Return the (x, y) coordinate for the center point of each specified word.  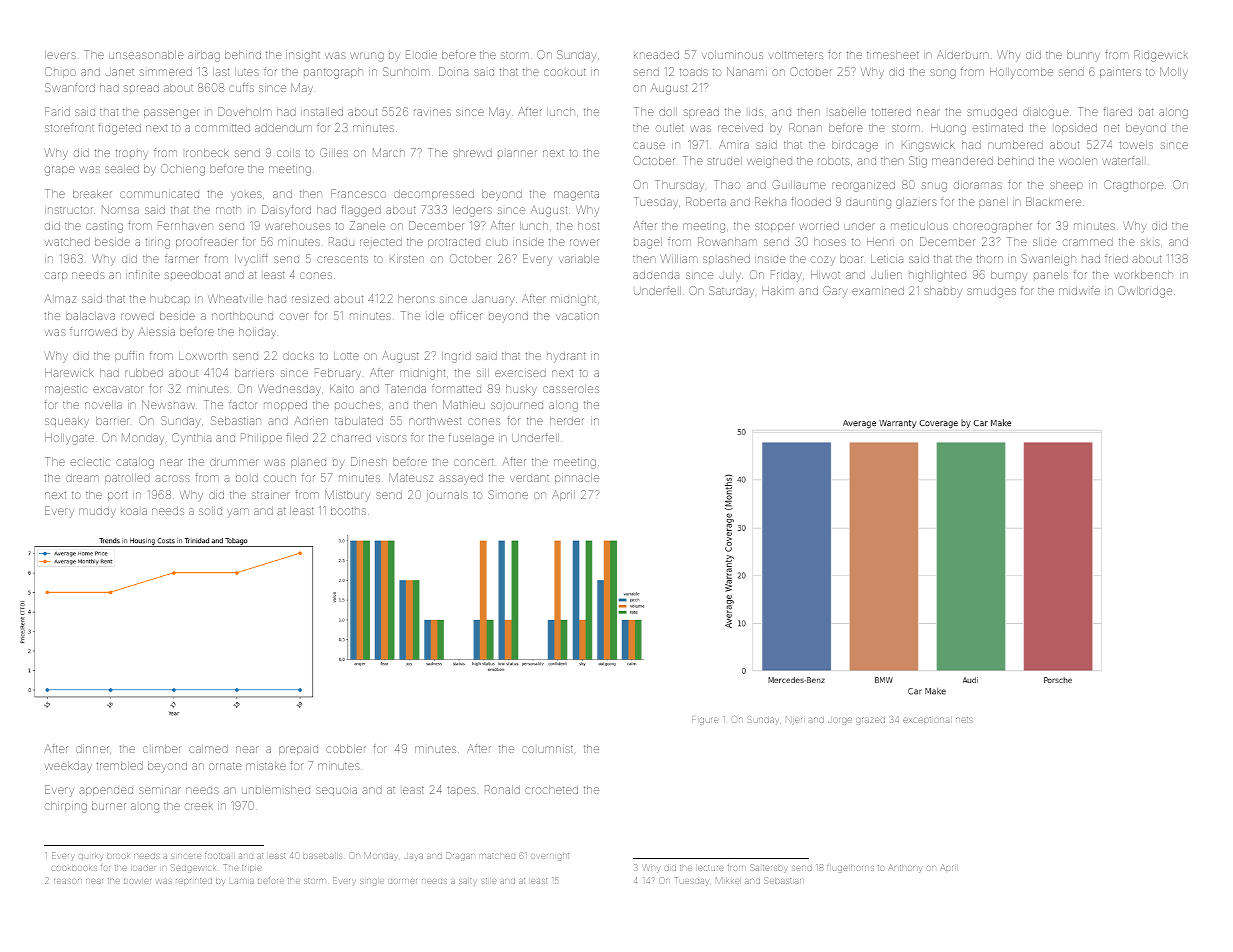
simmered (166, 72)
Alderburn (963, 54)
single (372, 882)
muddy (97, 512)
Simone (508, 494)
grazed (871, 721)
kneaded (656, 55)
